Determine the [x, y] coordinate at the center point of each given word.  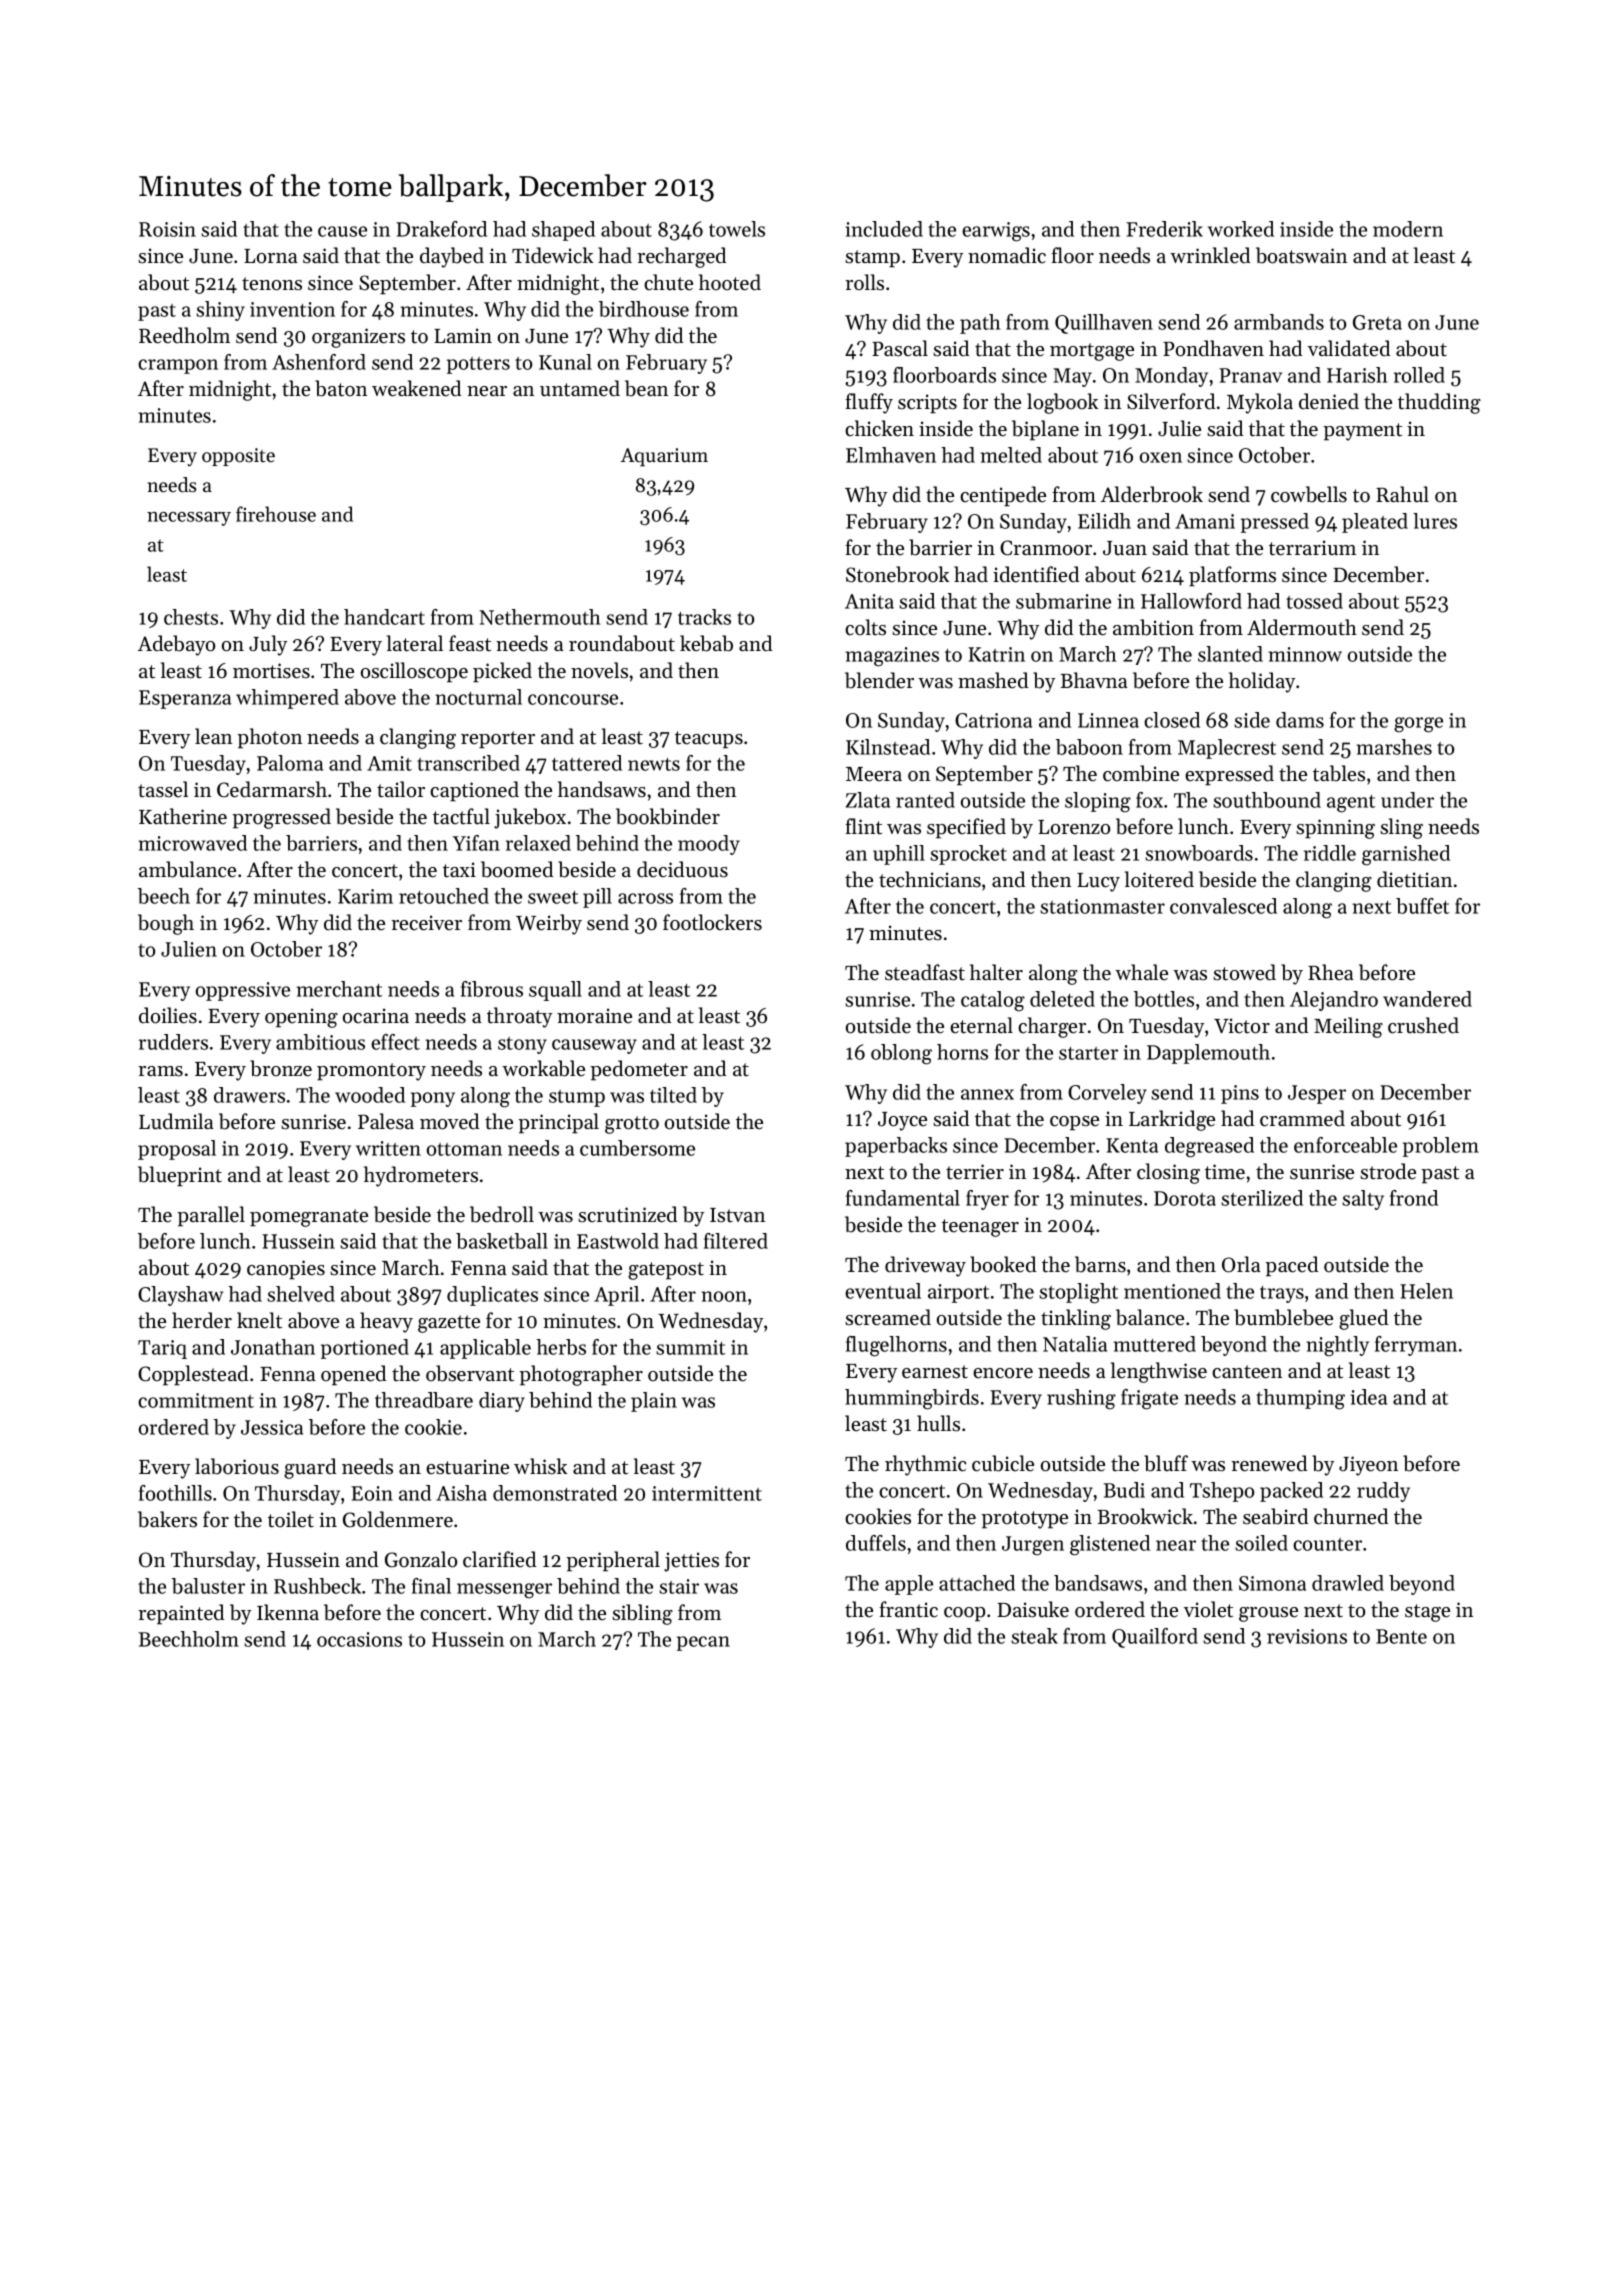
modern [1408, 229]
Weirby [549, 924]
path [980, 324]
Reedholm [184, 335]
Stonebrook [897, 574]
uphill [899, 855]
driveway [925, 1266]
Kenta [1132, 1145]
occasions [359, 1639]
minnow [1305, 654]
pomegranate [309, 1218]
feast [470, 643]
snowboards [1199, 853]
